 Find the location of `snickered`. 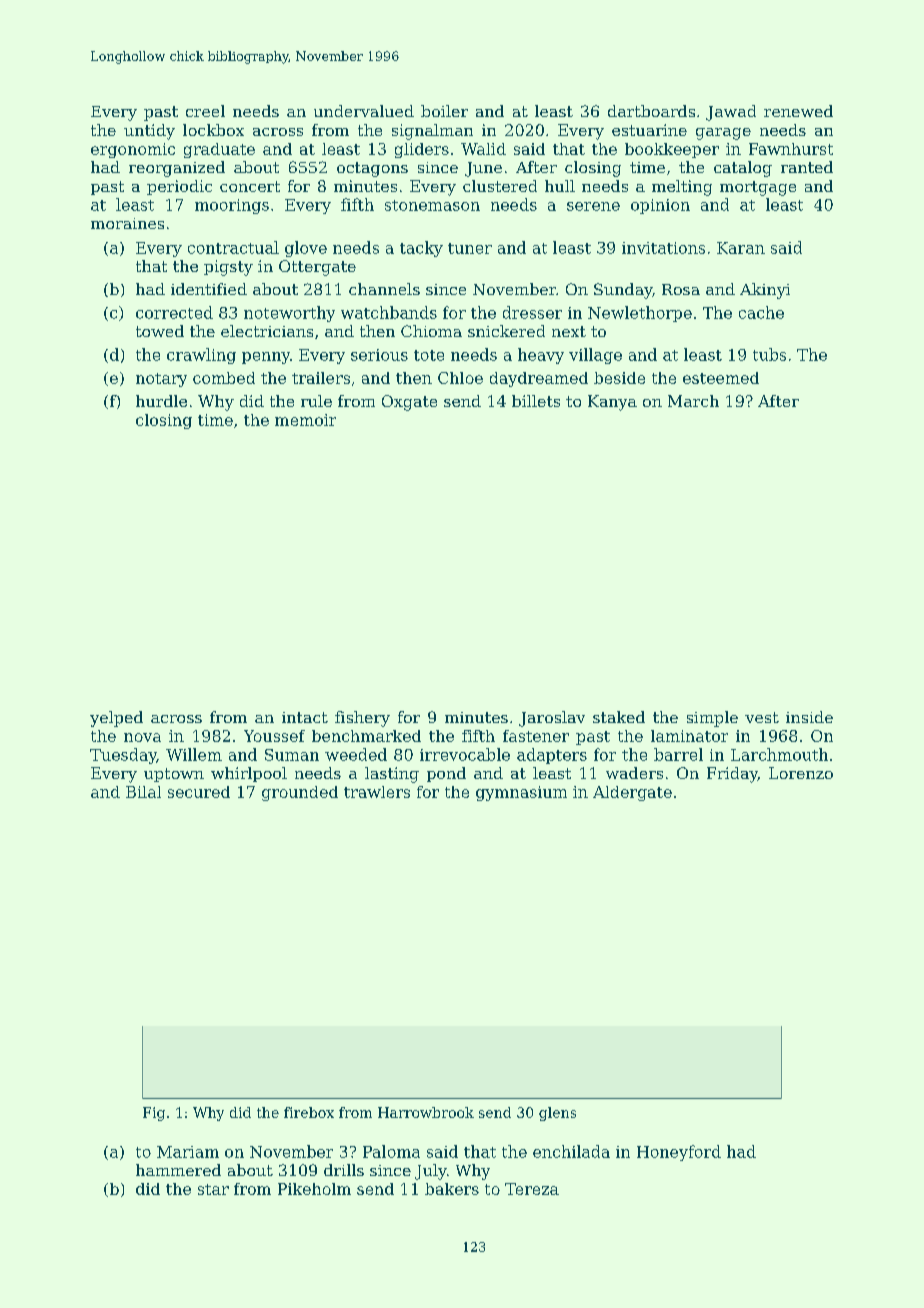

snickered is located at coordinates (506, 331).
